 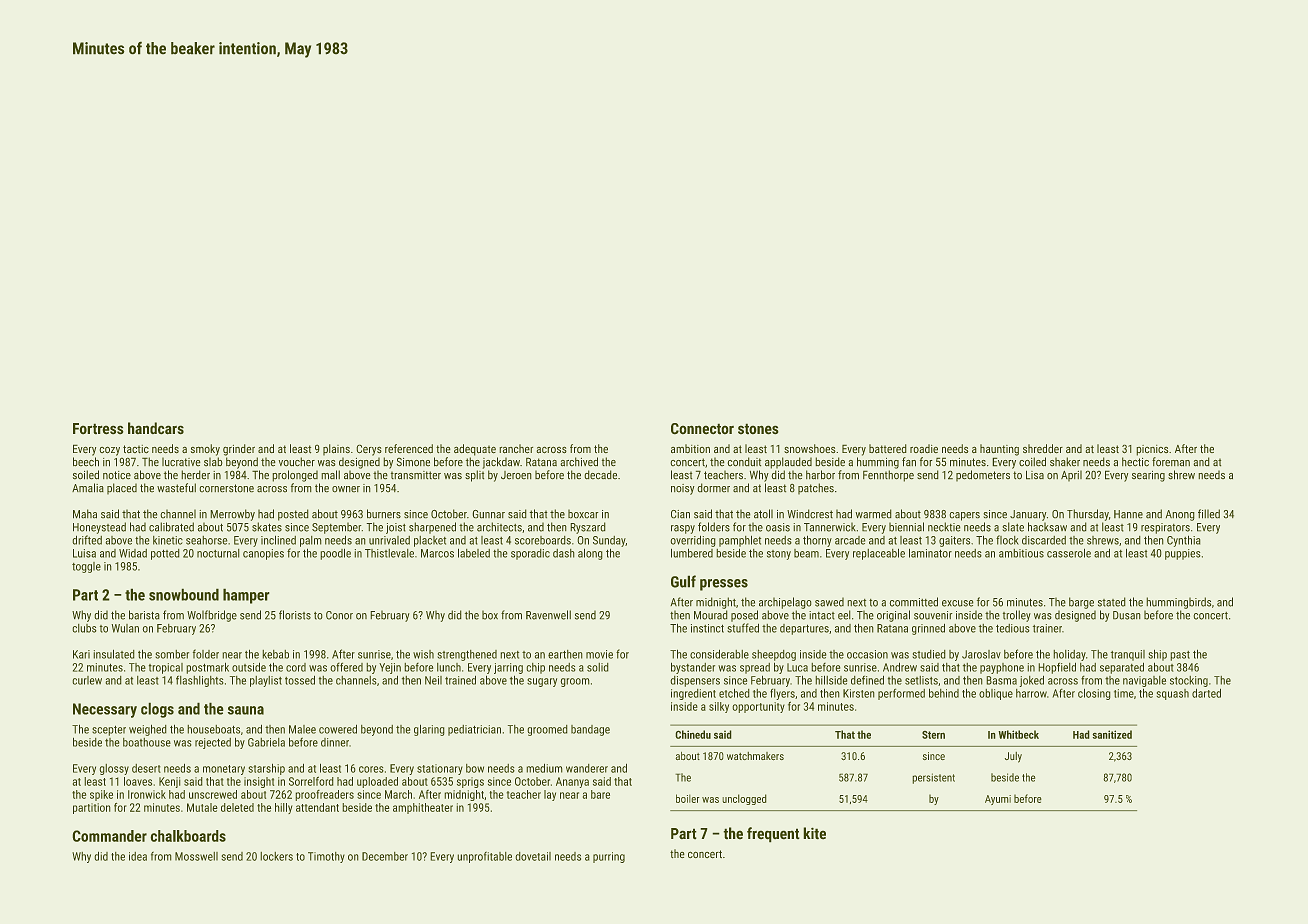 What do you see at coordinates (346, 489) in the screenshot?
I see `owner` at bounding box center [346, 489].
